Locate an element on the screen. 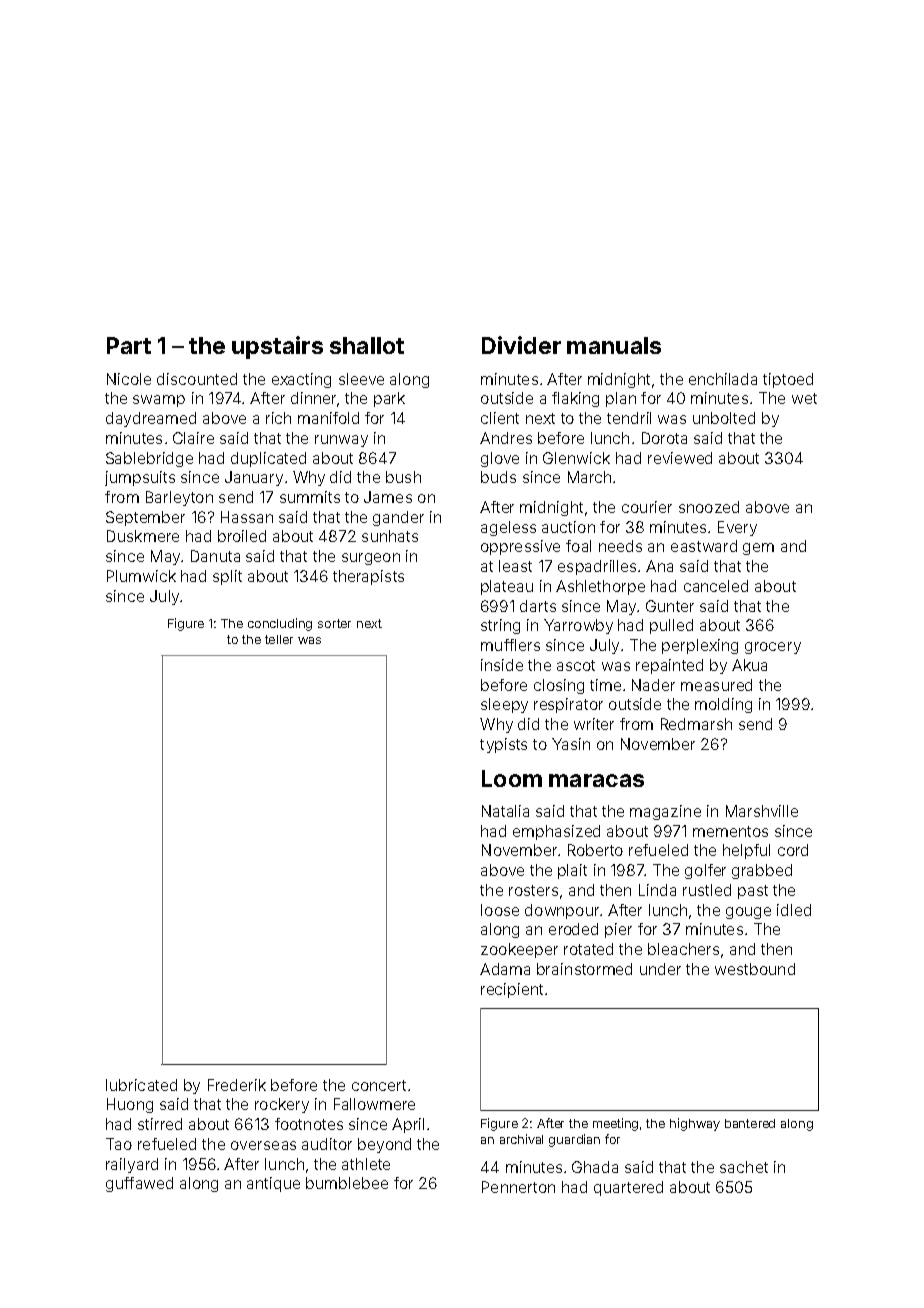 Image resolution: width=924 pixels, height=1308 pixels. Divider is located at coordinates (521, 345).
